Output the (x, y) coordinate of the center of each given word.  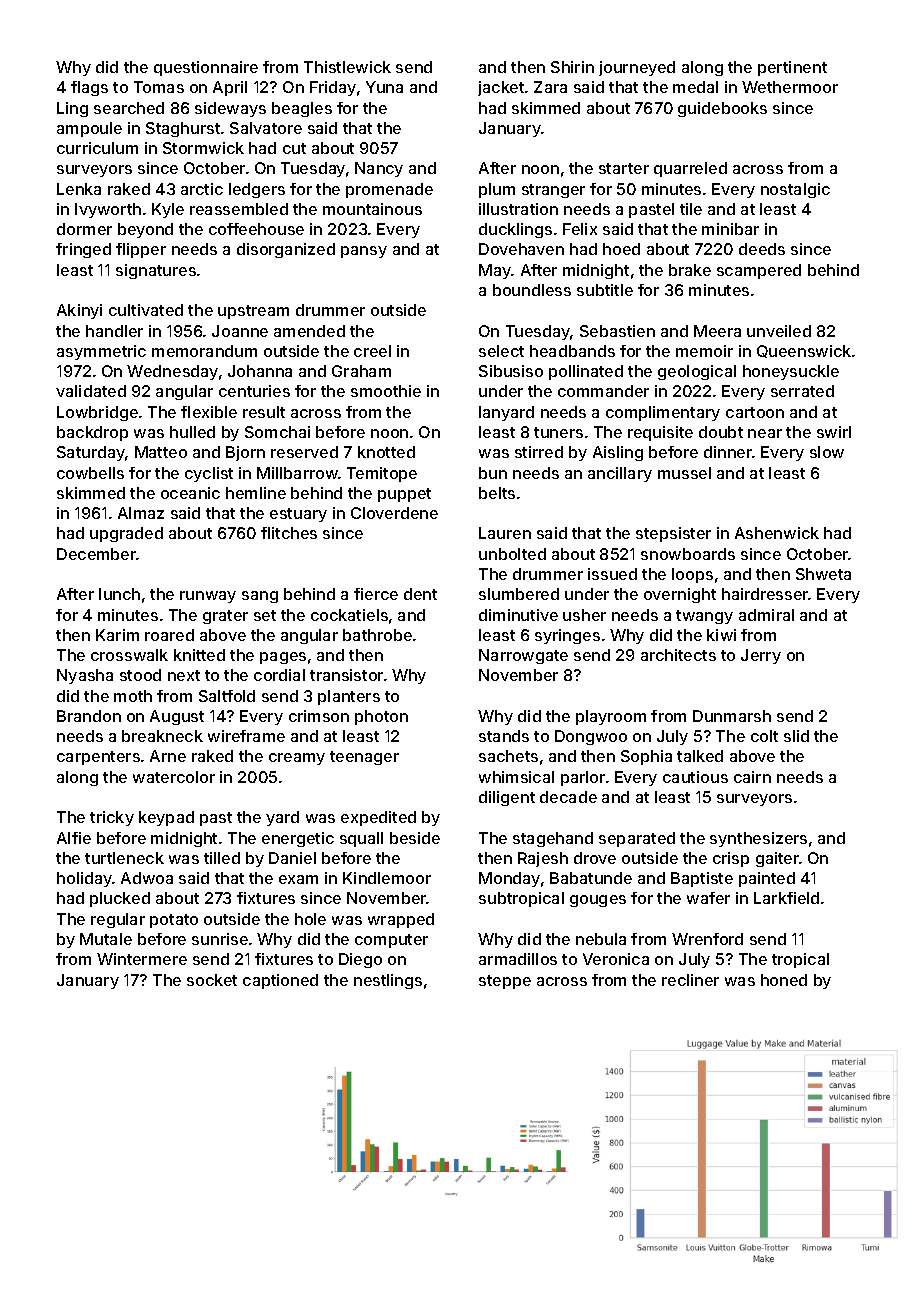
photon (381, 717)
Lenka (79, 189)
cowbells (90, 473)
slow (827, 452)
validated (91, 391)
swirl (834, 432)
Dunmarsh (732, 716)
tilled (222, 858)
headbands (572, 351)
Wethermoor (790, 87)
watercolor (174, 777)
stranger (553, 191)
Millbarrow (297, 473)
